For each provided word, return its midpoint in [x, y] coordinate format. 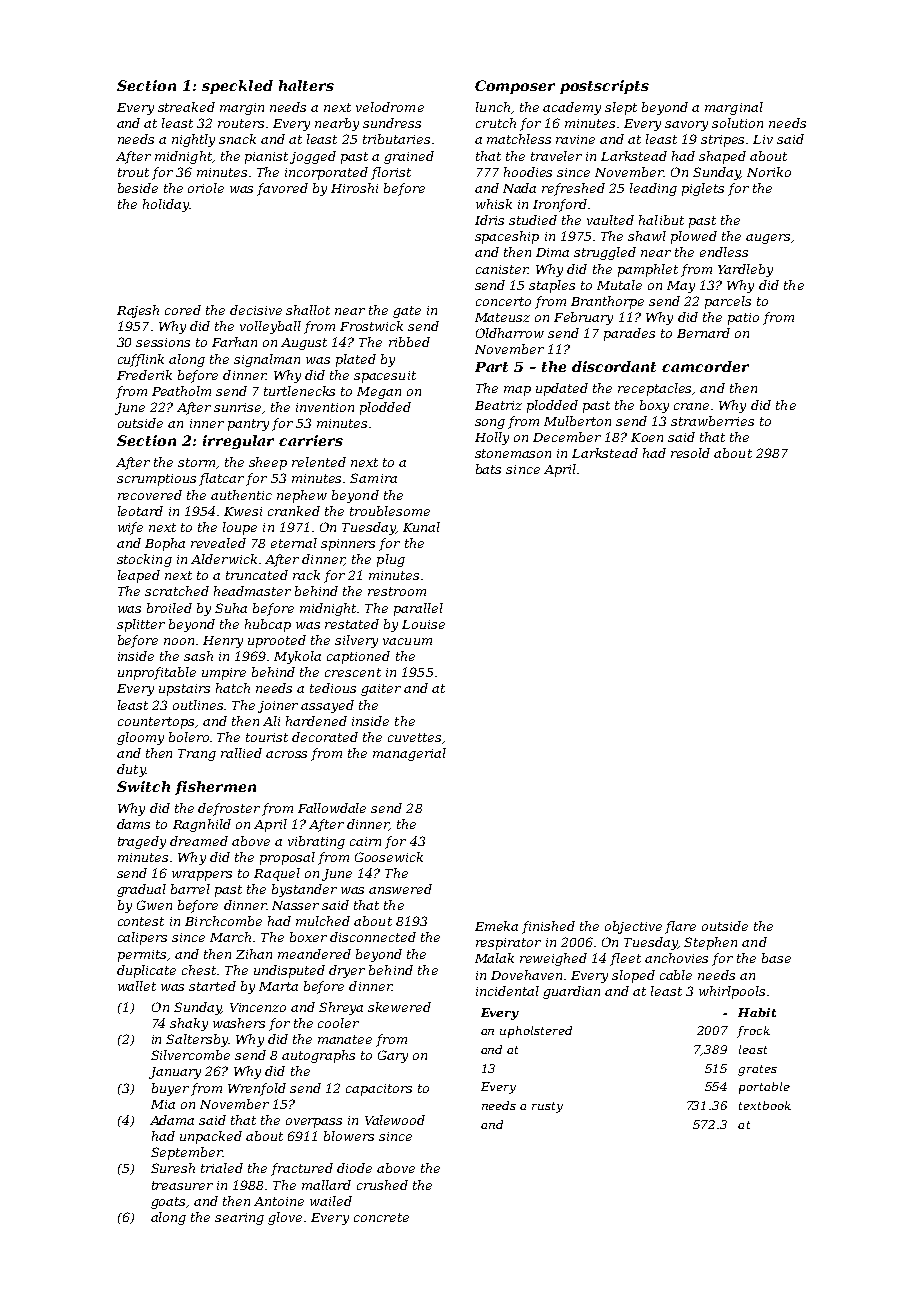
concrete [381, 1217]
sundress [392, 123]
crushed [382, 1185]
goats [168, 1203]
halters [306, 85]
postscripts [604, 87]
